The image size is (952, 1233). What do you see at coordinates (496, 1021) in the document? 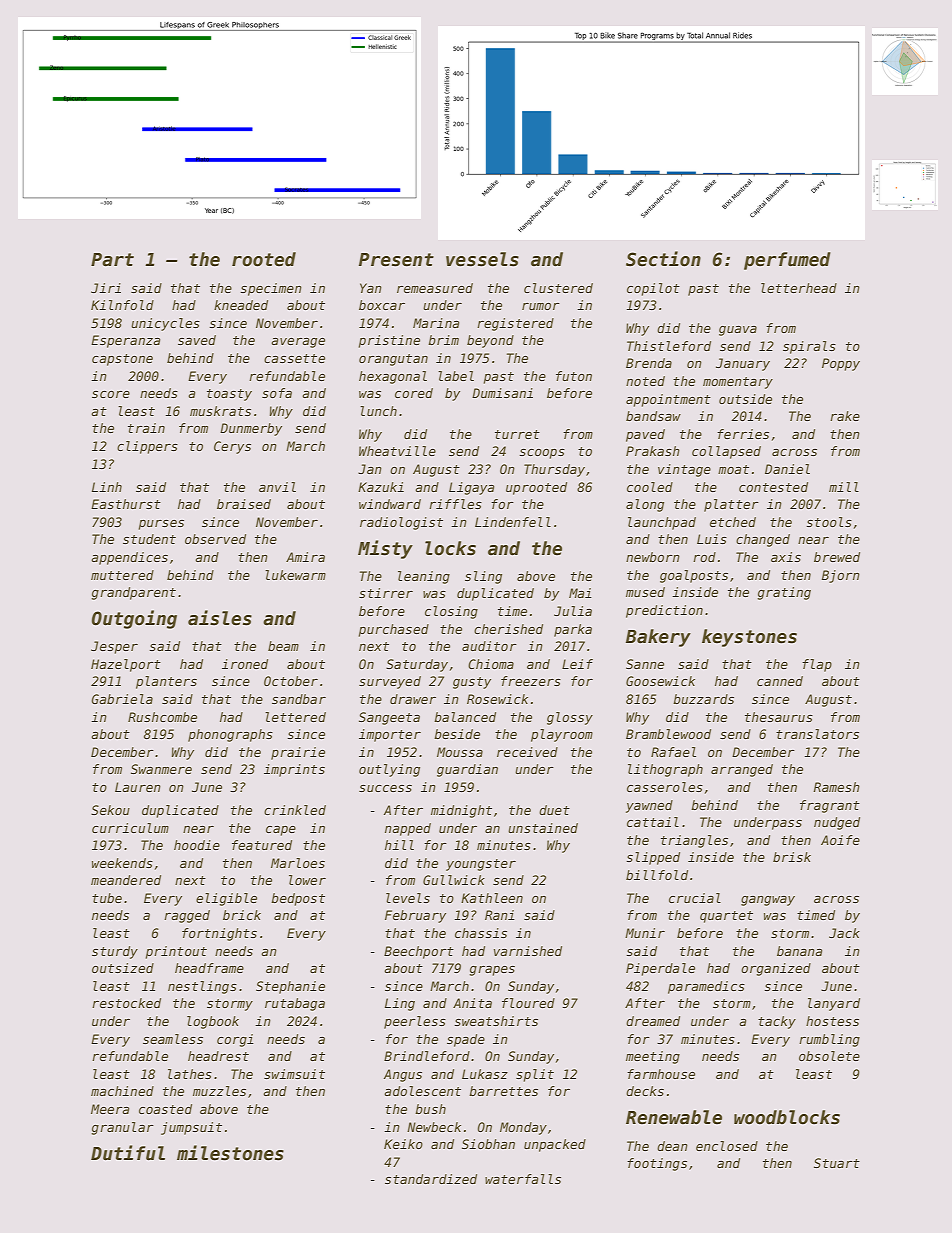
I see `sweatshirts` at bounding box center [496, 1021].
